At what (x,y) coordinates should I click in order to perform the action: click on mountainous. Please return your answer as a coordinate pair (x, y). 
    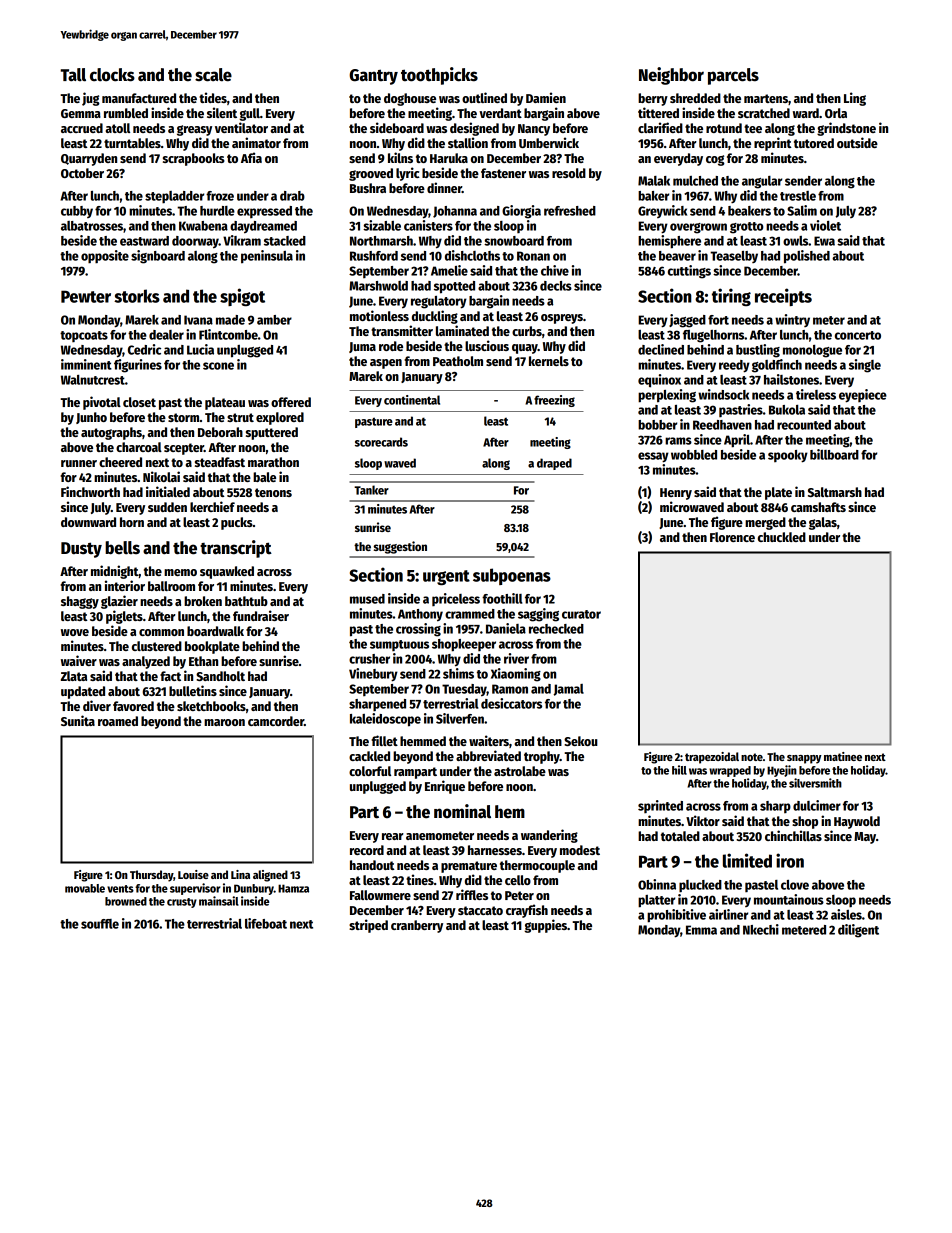
    Looking at the image, I should click on (789, 899).
